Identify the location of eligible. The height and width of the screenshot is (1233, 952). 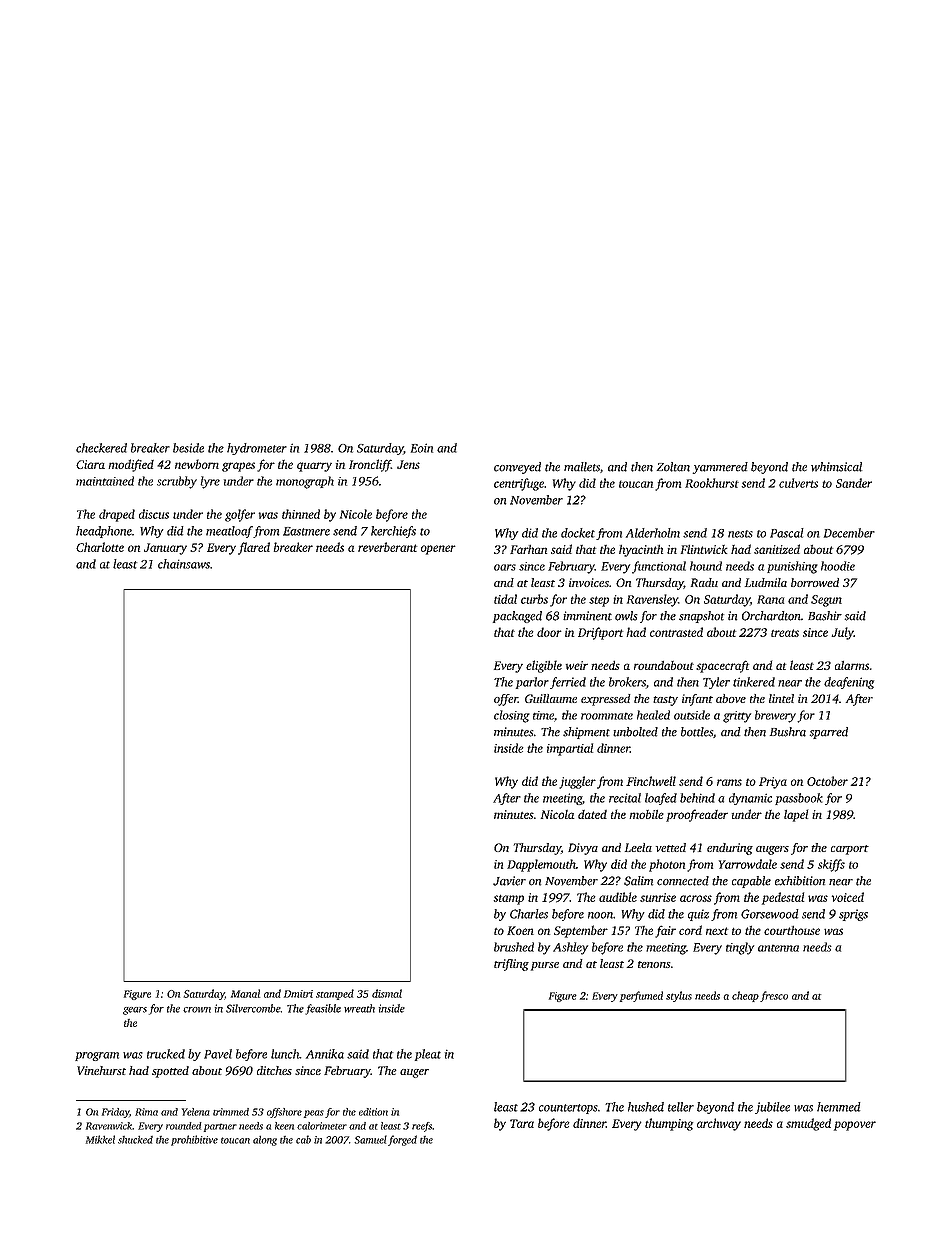
(544, 666).
